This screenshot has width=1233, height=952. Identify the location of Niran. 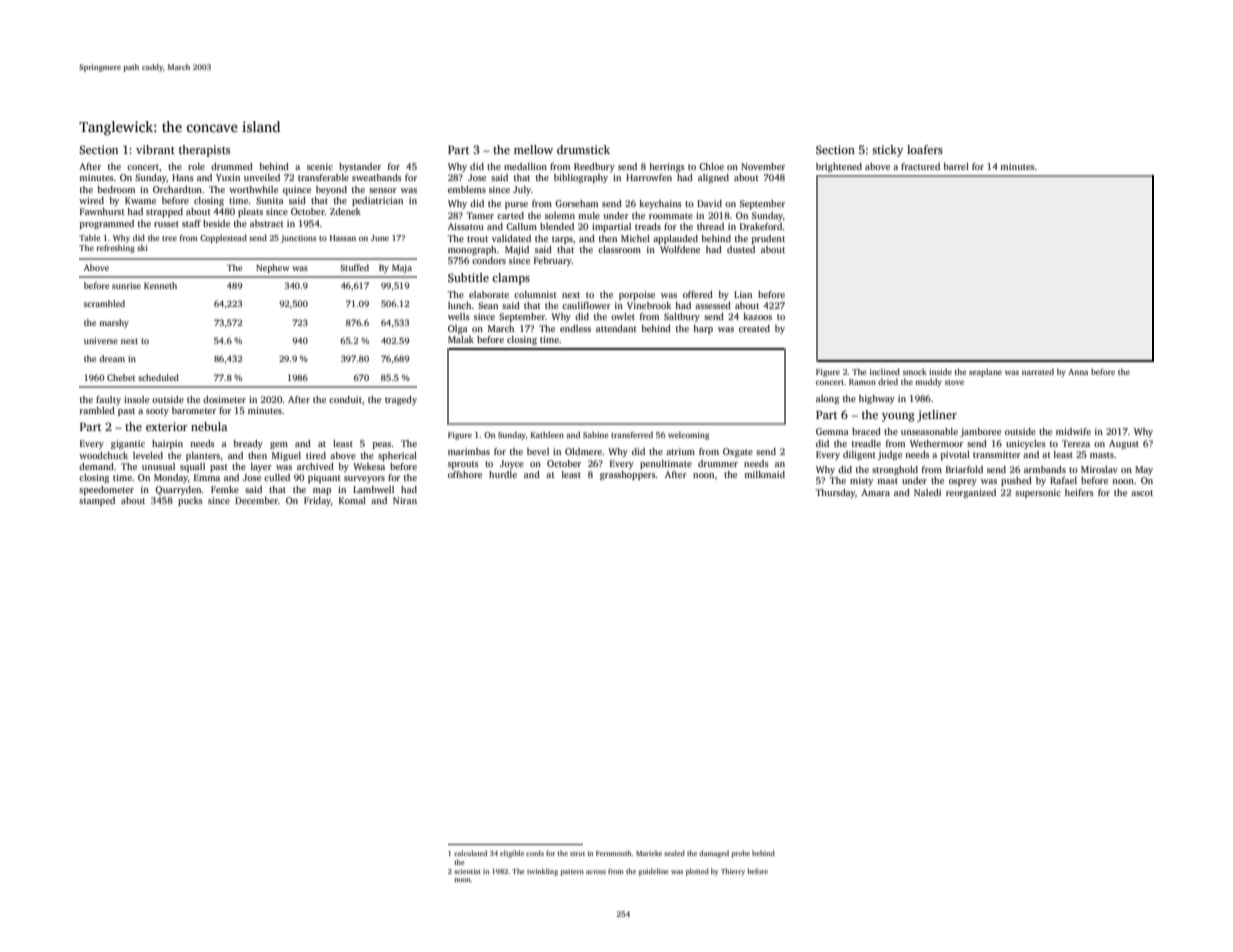
(405, 500).
